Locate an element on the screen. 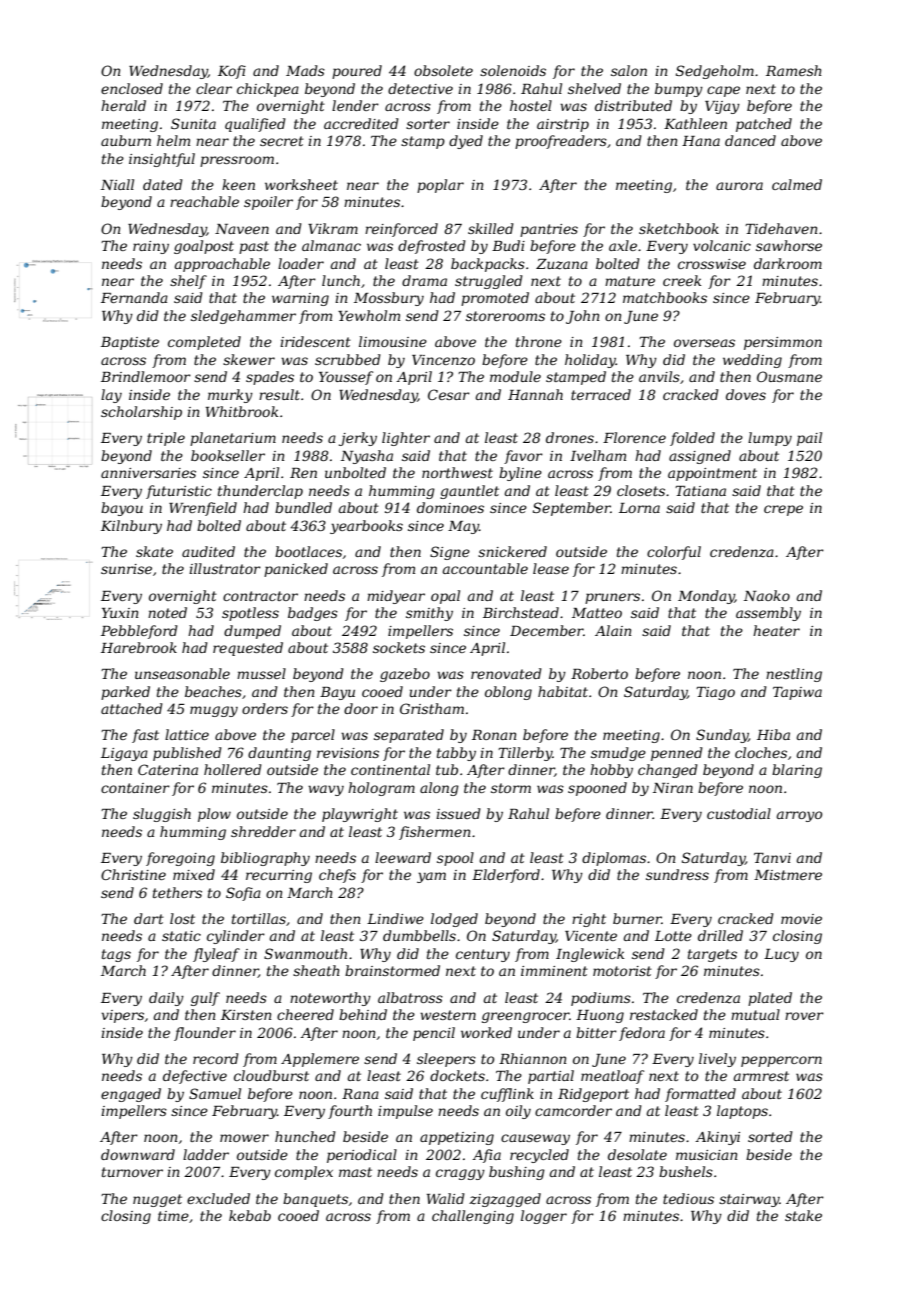  lease is located at coordinates (551, 568).
